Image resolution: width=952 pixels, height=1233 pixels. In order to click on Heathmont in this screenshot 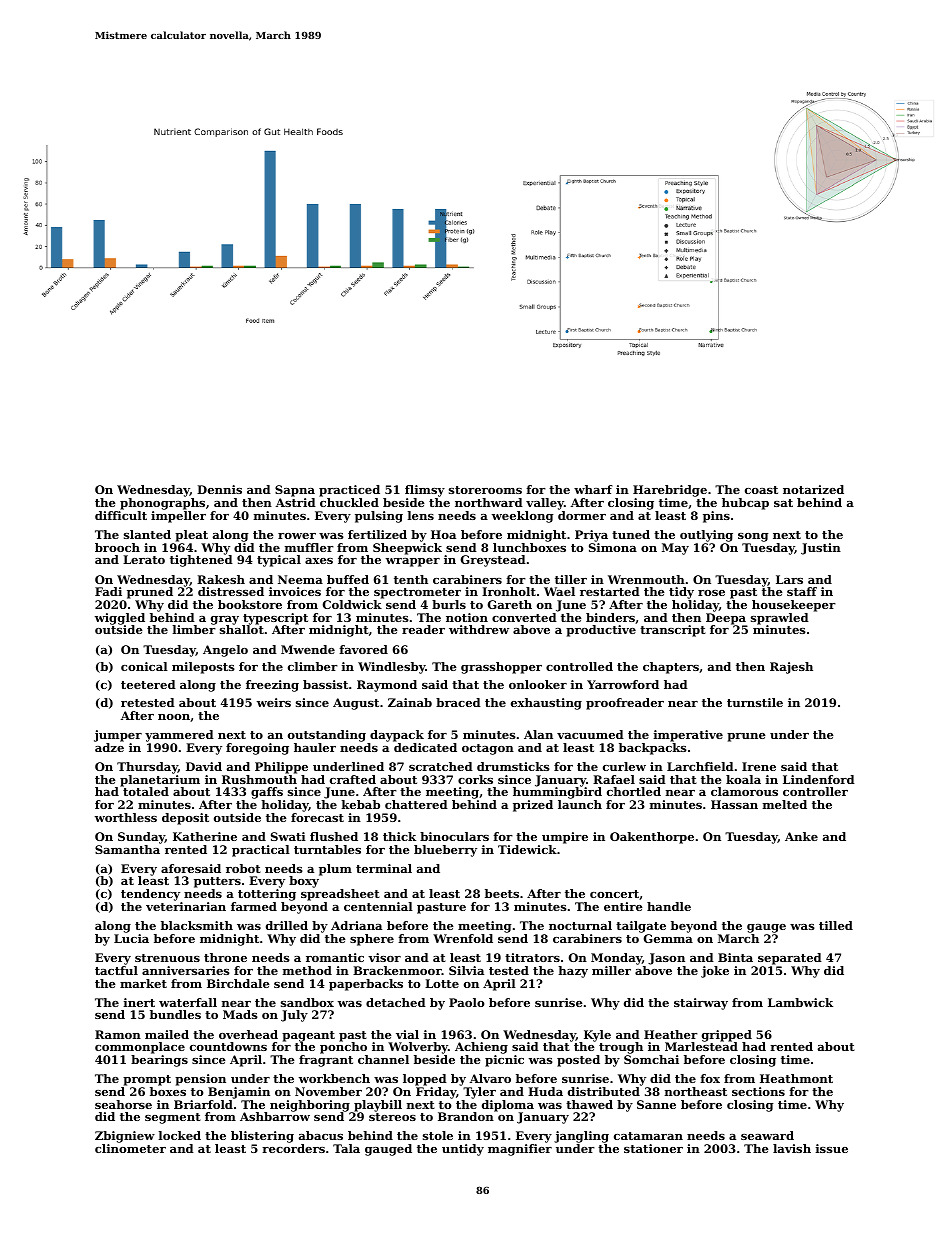, I will do `click(796, 1078)`.
